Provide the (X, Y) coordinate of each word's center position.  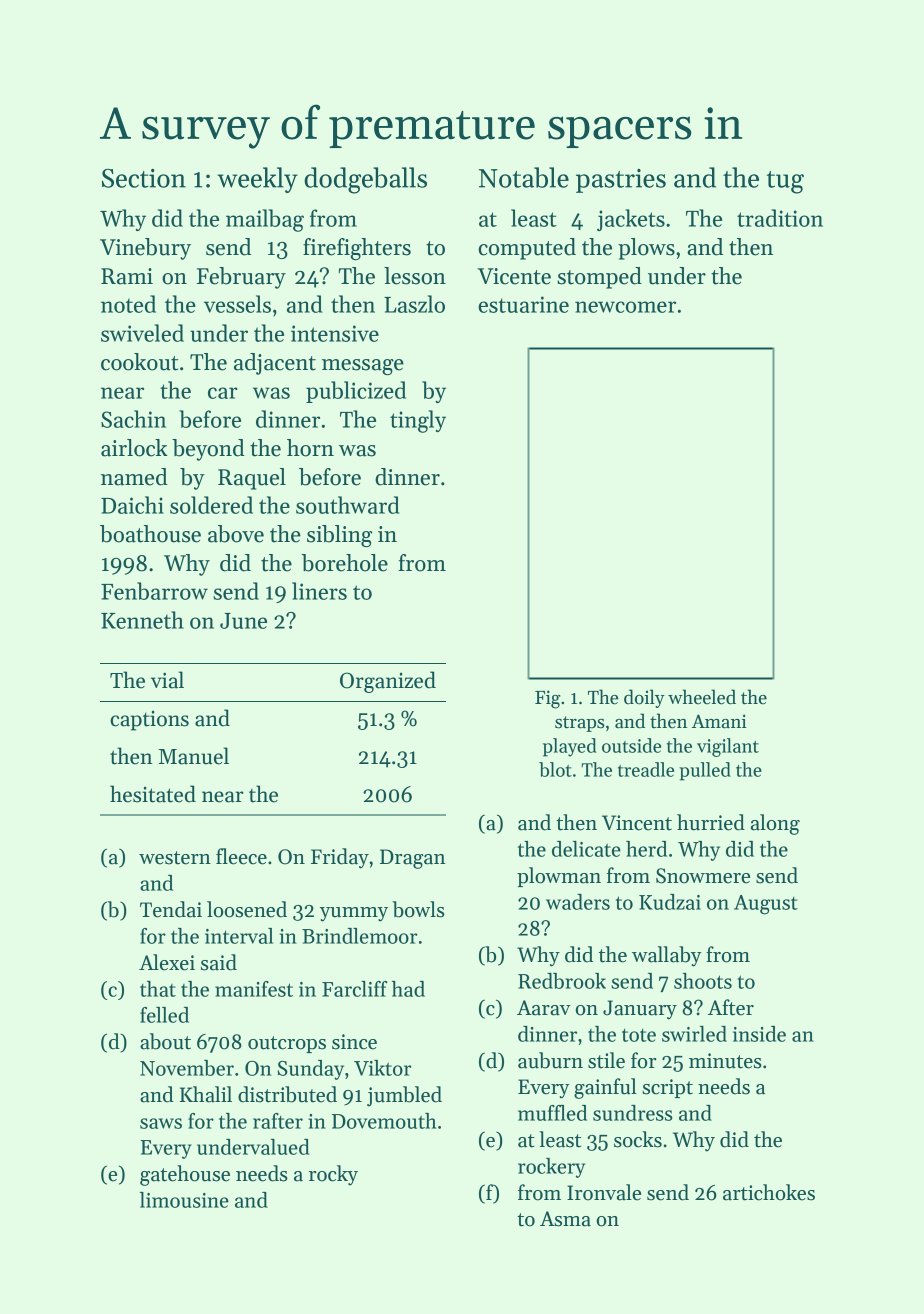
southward (348, 505)
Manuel (194, 756)
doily (644, 698)
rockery (551, 1168)
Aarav (544, 1008)
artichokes (769, 1192)
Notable (524, 177)
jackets (631, 220)
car (223, 393)
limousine (184, 1200)
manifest (254, 989)
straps (580, 724)
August (766, 905)
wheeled (702, 697)
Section (144, 178)
